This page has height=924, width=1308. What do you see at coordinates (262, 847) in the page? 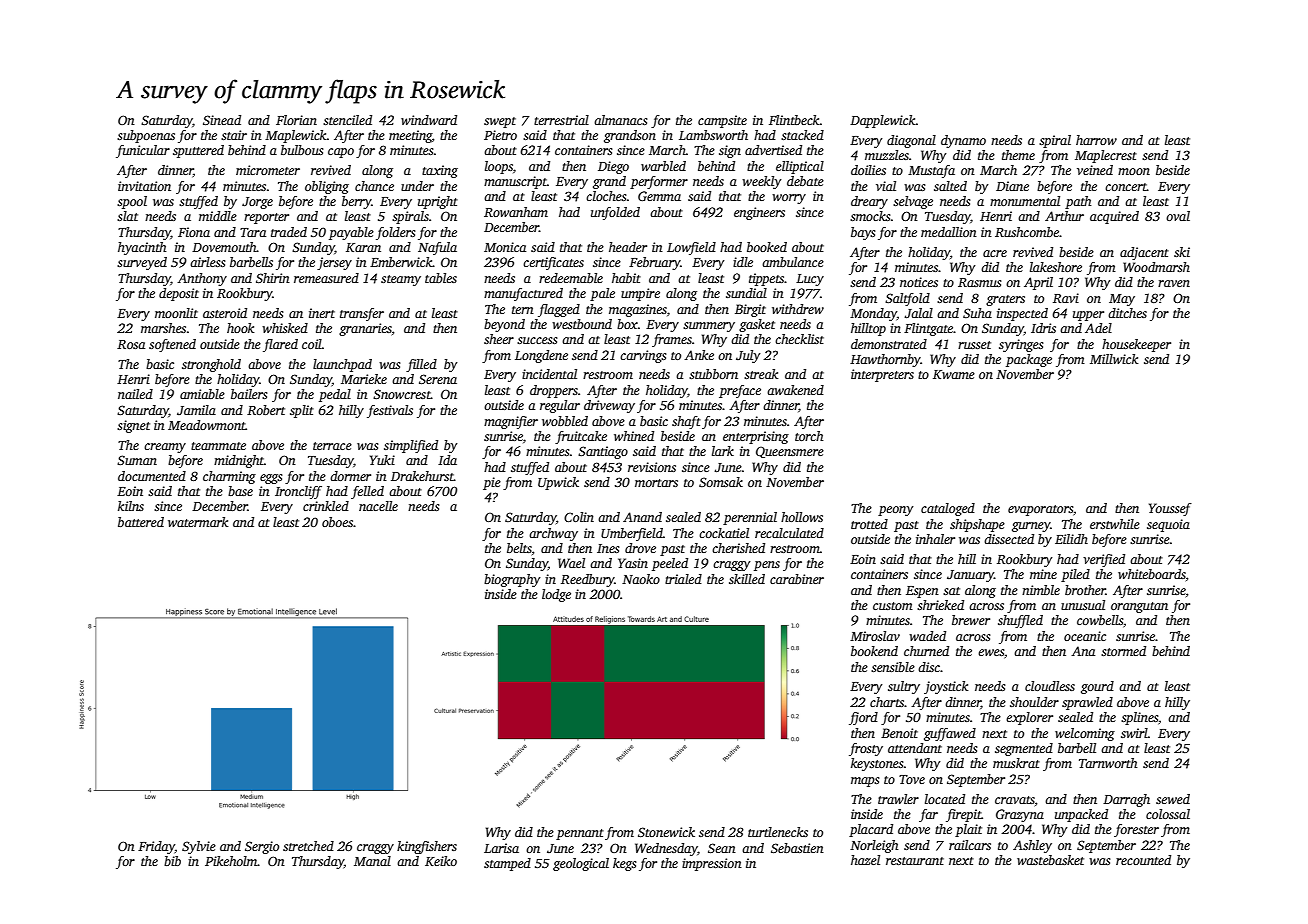
I see `Sergio` at bounding box center [262, 847].
